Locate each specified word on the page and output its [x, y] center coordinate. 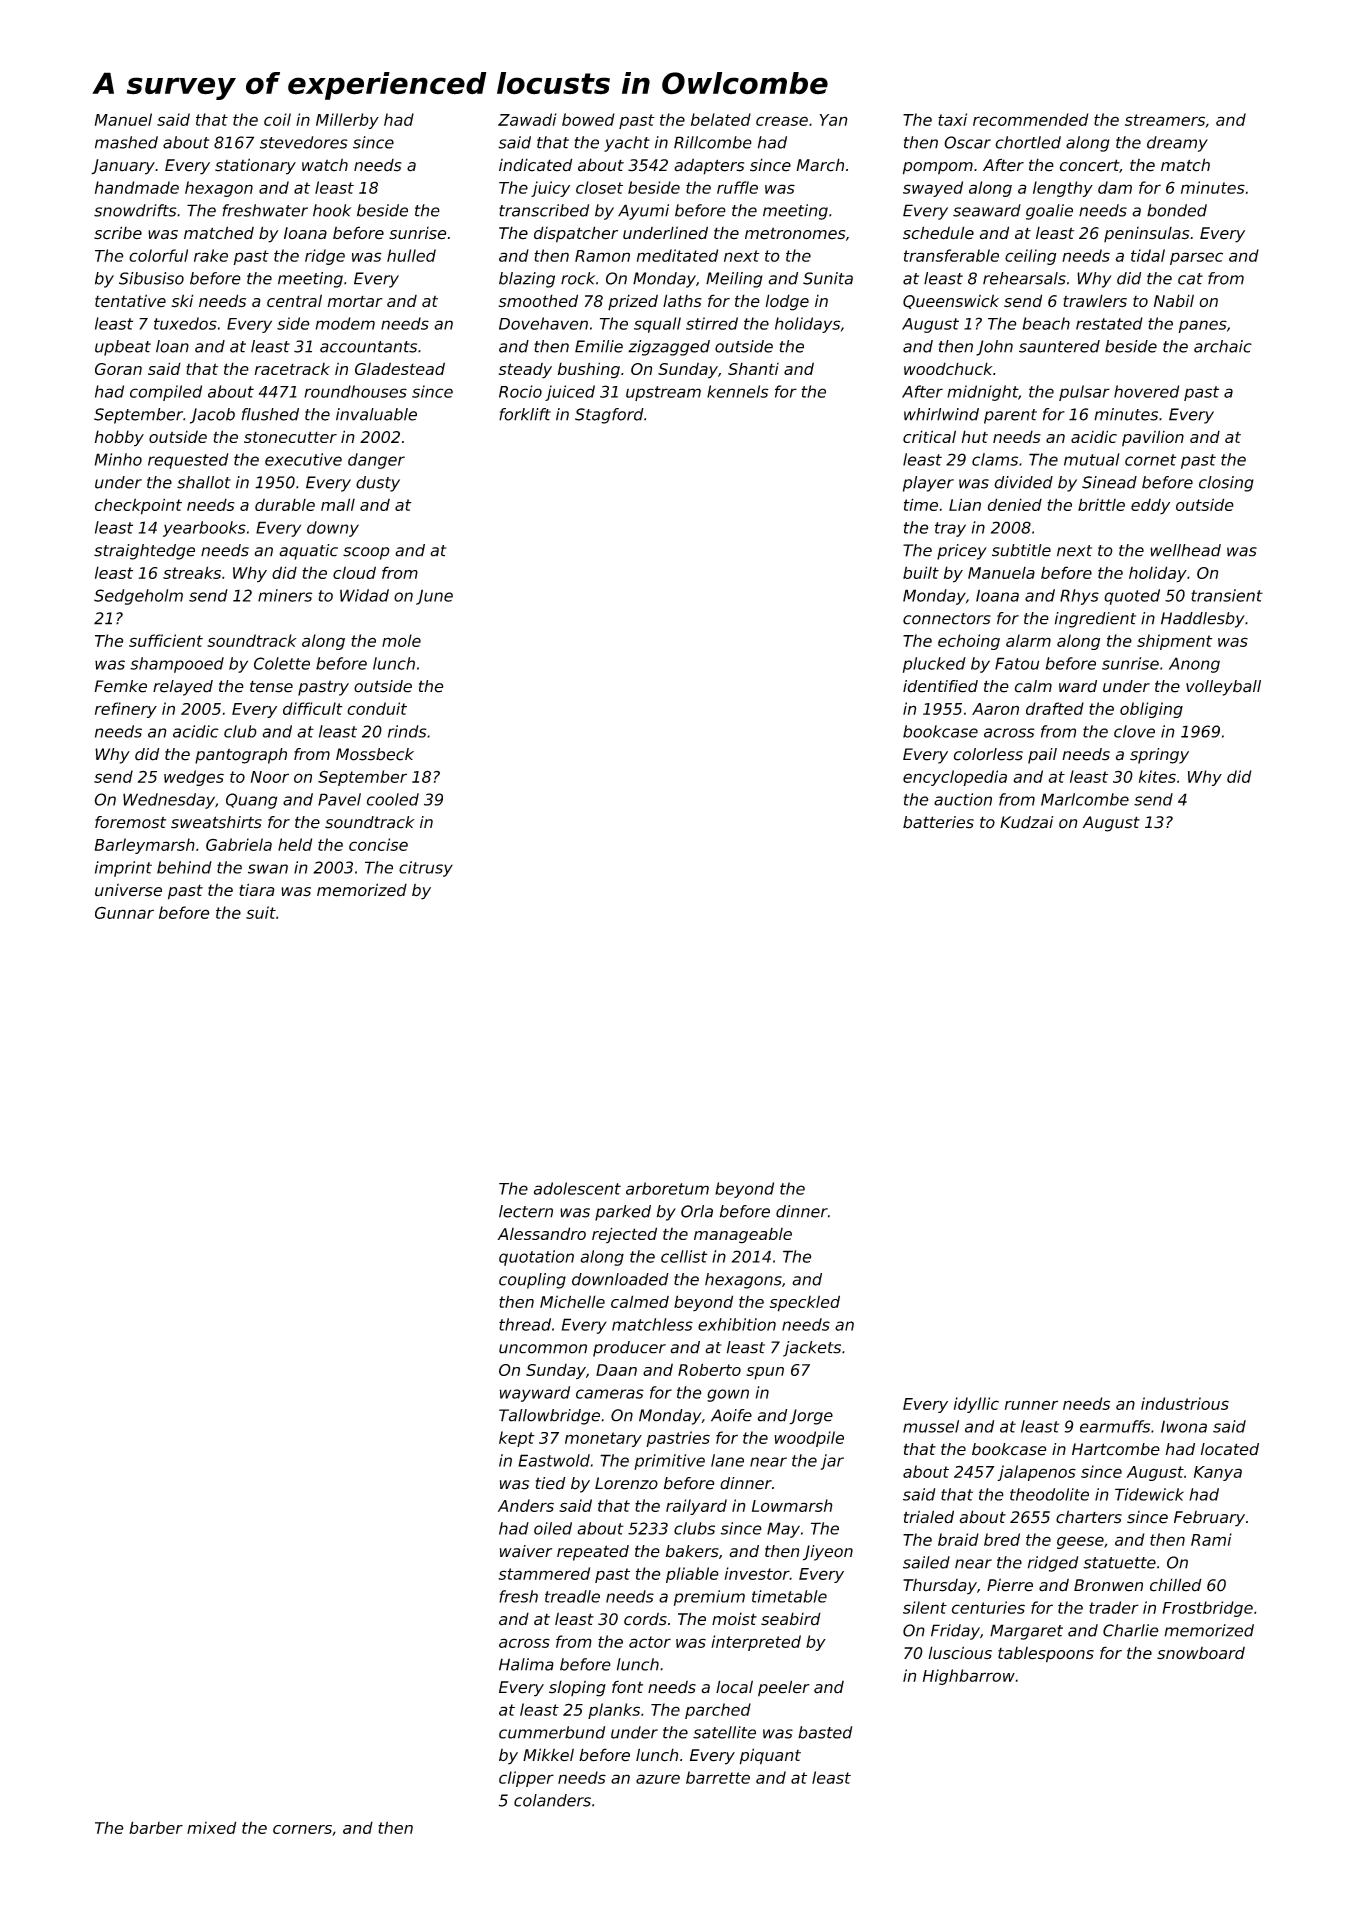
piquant [770, 1756]
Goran [118, 369]
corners [302, 1829]
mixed [211, 1827]
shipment [1174, 642]
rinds [407, 731]
